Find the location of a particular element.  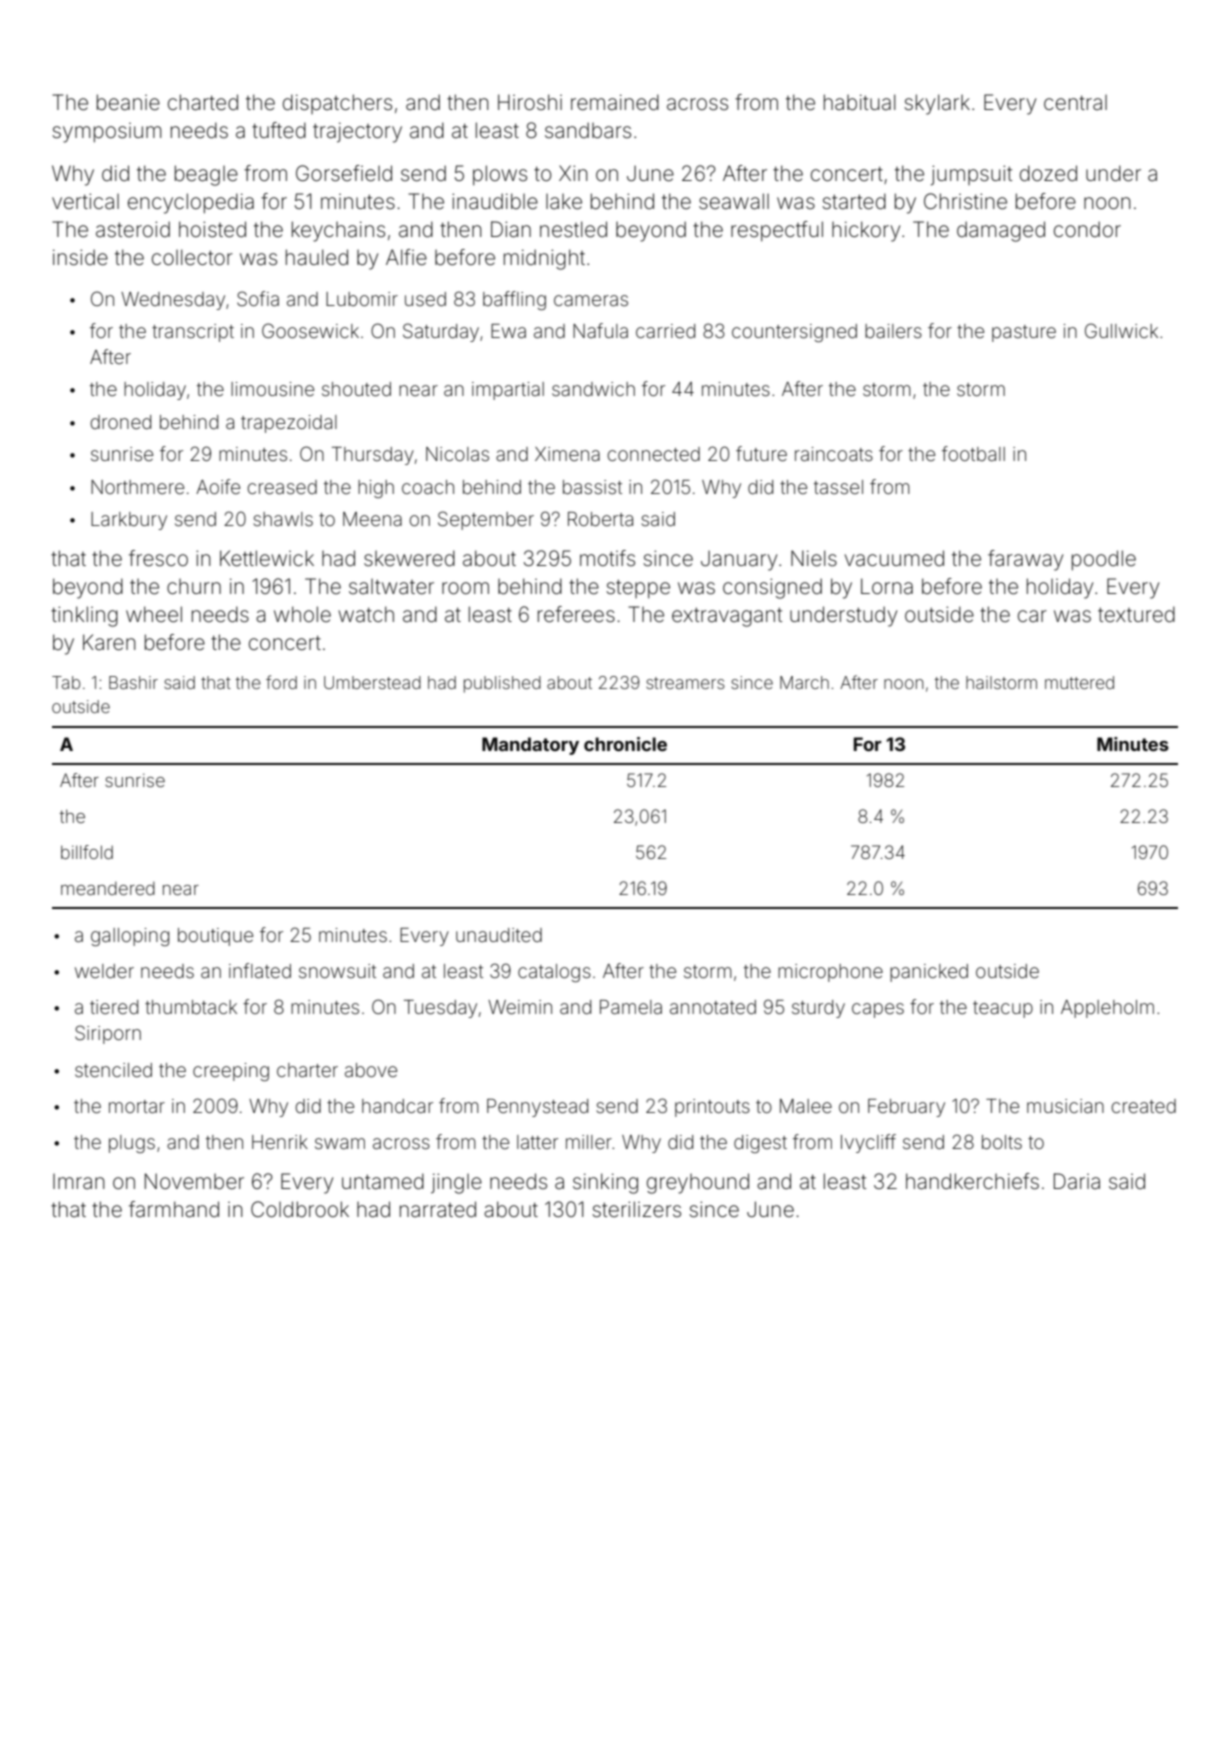

thumbtack is located at coordinates (191, 1007).
